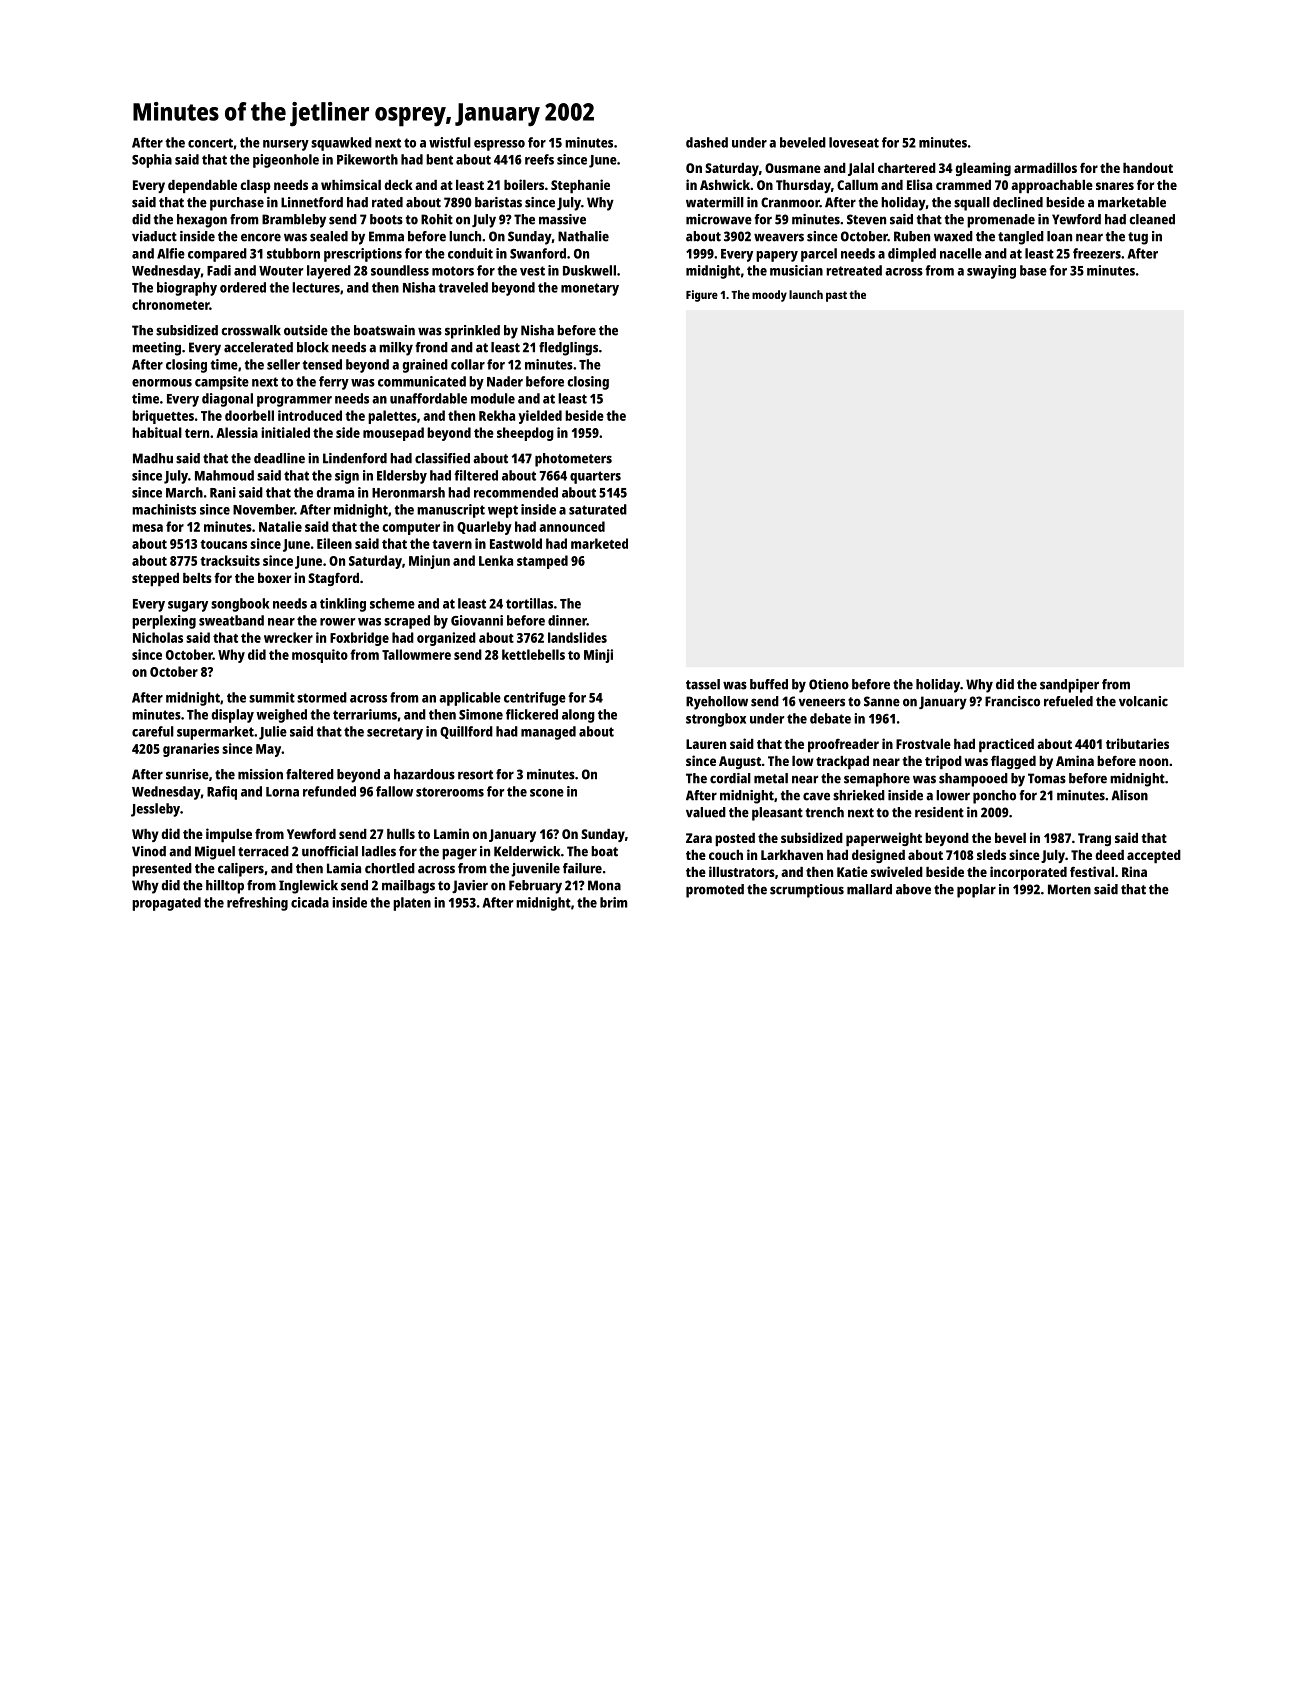  What do you see at coordinates (854, 142) in the document?
I see `loveseat` at bounding box center [854, 142].
